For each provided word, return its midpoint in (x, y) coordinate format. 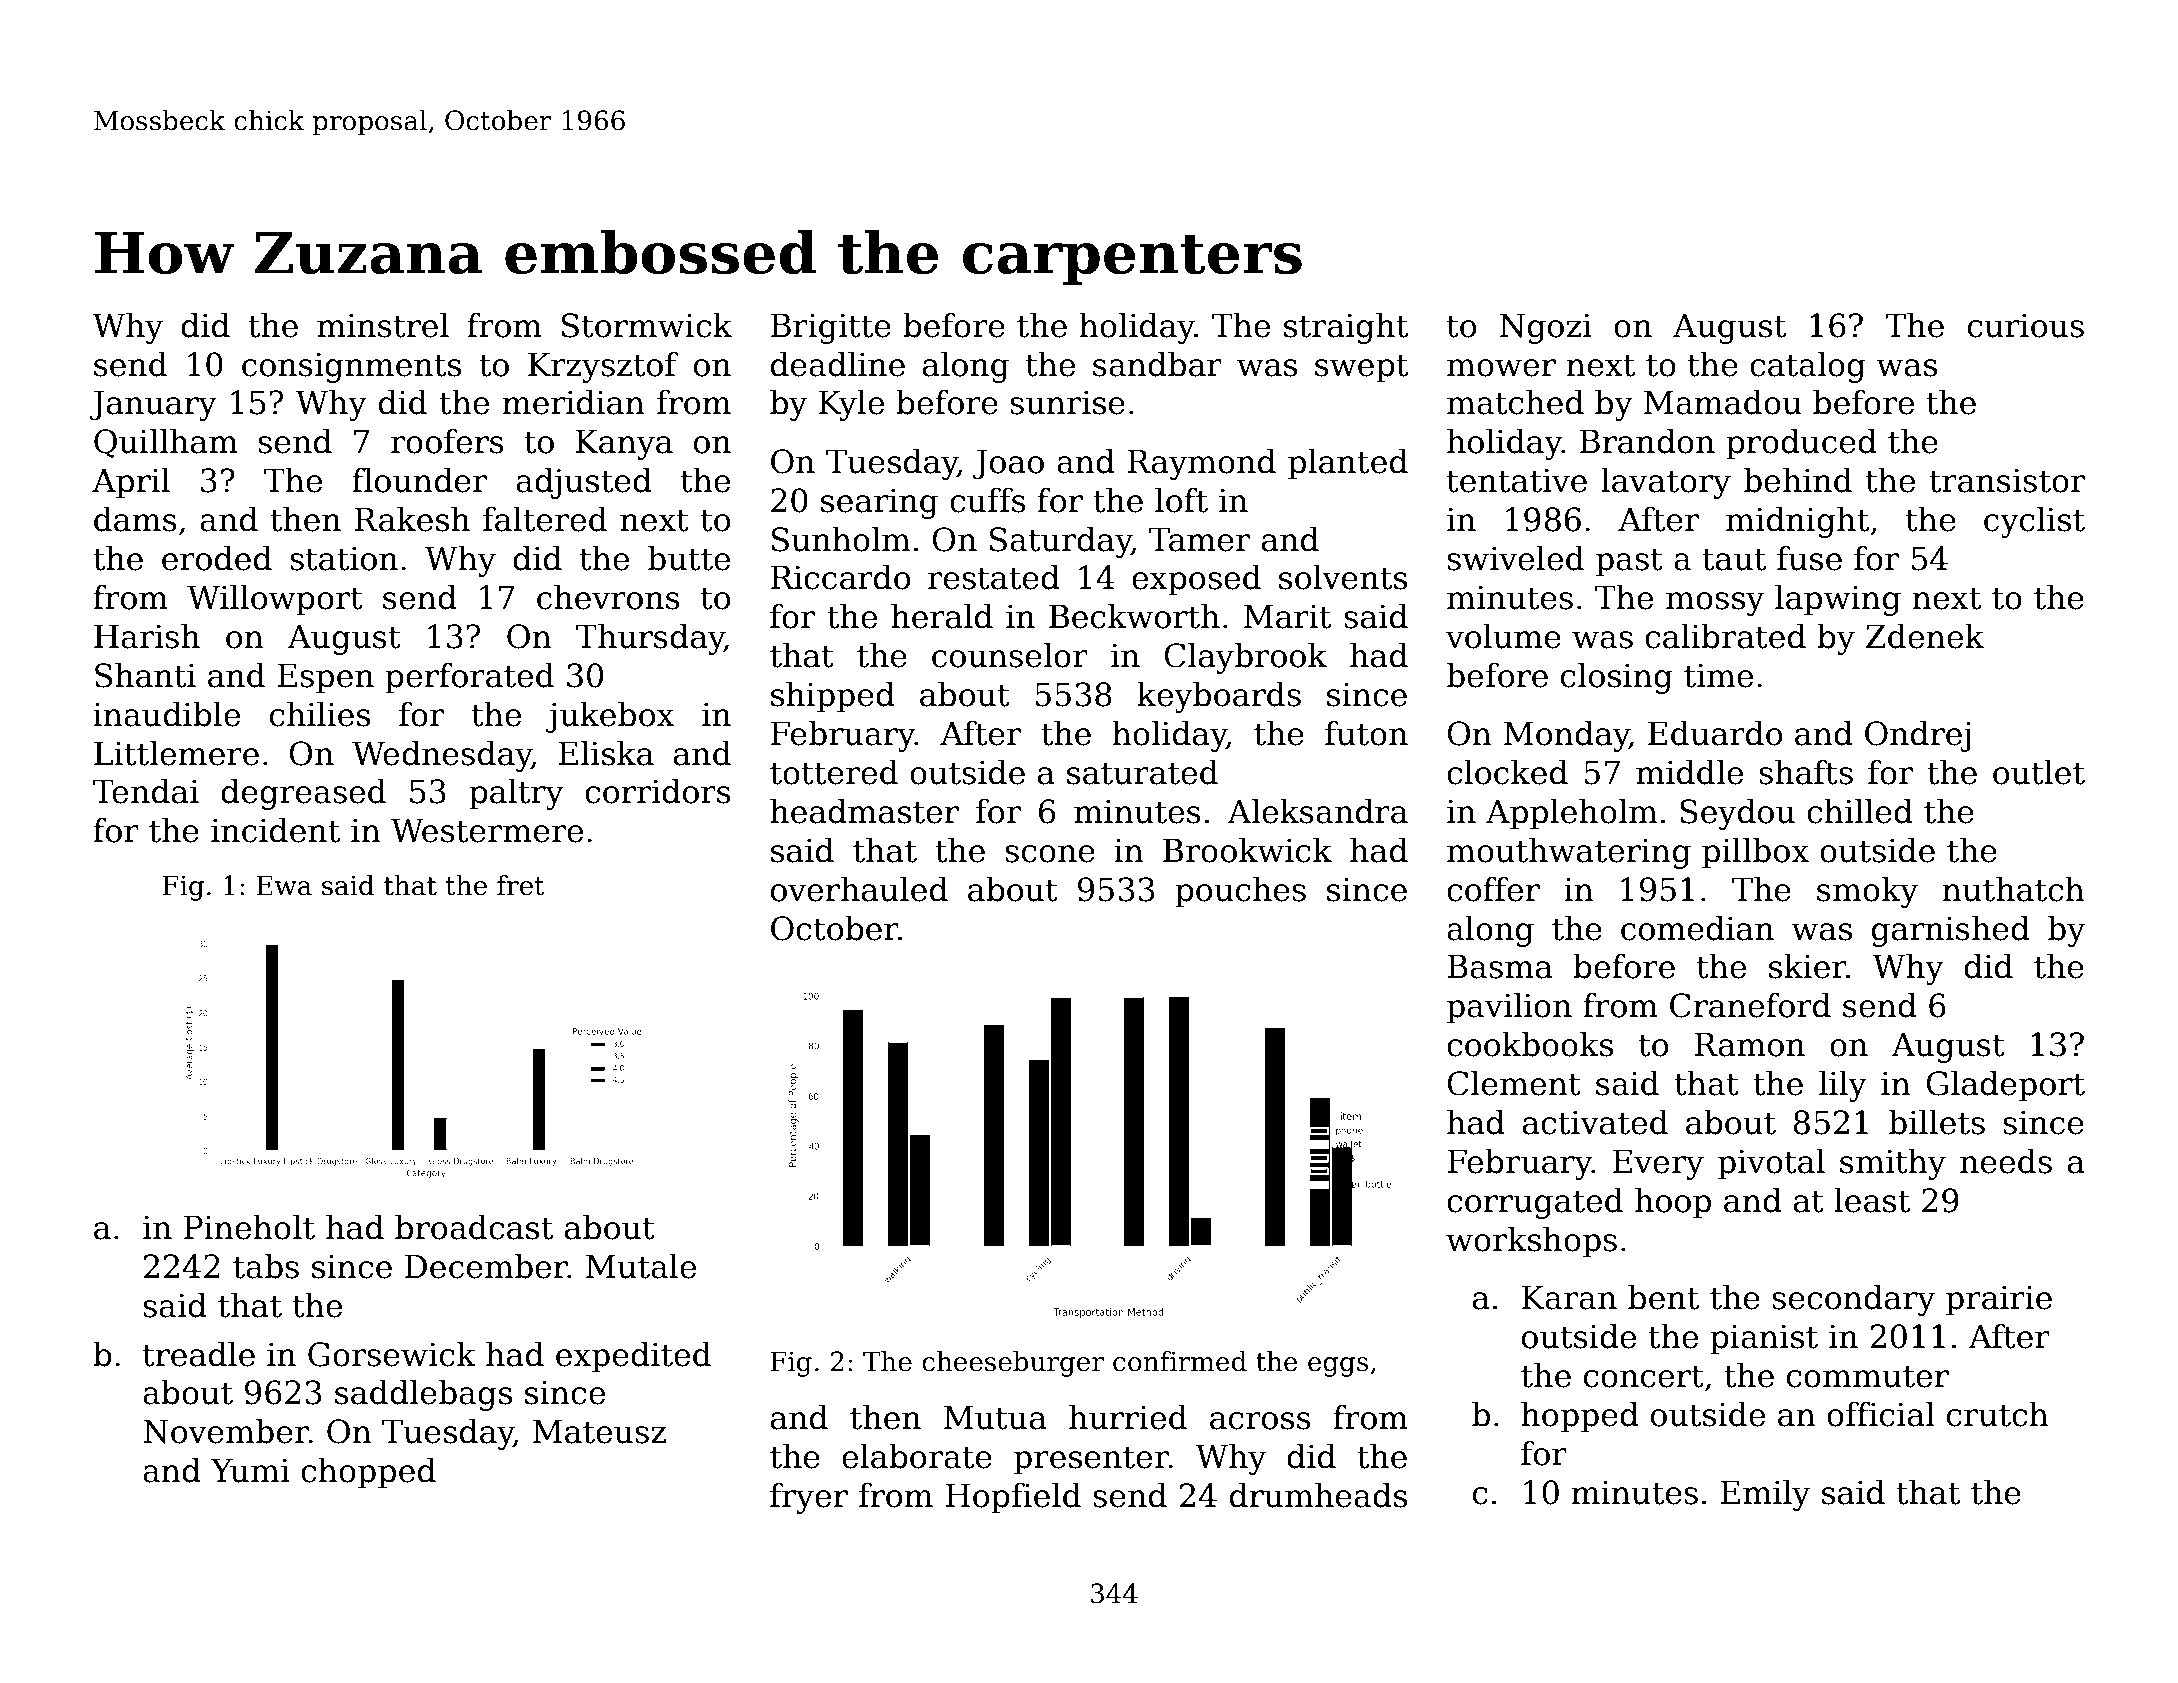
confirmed (1180, 1361)
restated (994, 577)
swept (1361, 368)
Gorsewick (392, 1354)
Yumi (250, 1470)
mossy (1715, 604)
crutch (1998, 1414)
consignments (351, 368)
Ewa (284, 885)
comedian (1697, 928)
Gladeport (2005, 1086)
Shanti (145, 675)
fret (521, 885)
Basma (1500, 966)
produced (1801, 444)
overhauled (859, 889)
